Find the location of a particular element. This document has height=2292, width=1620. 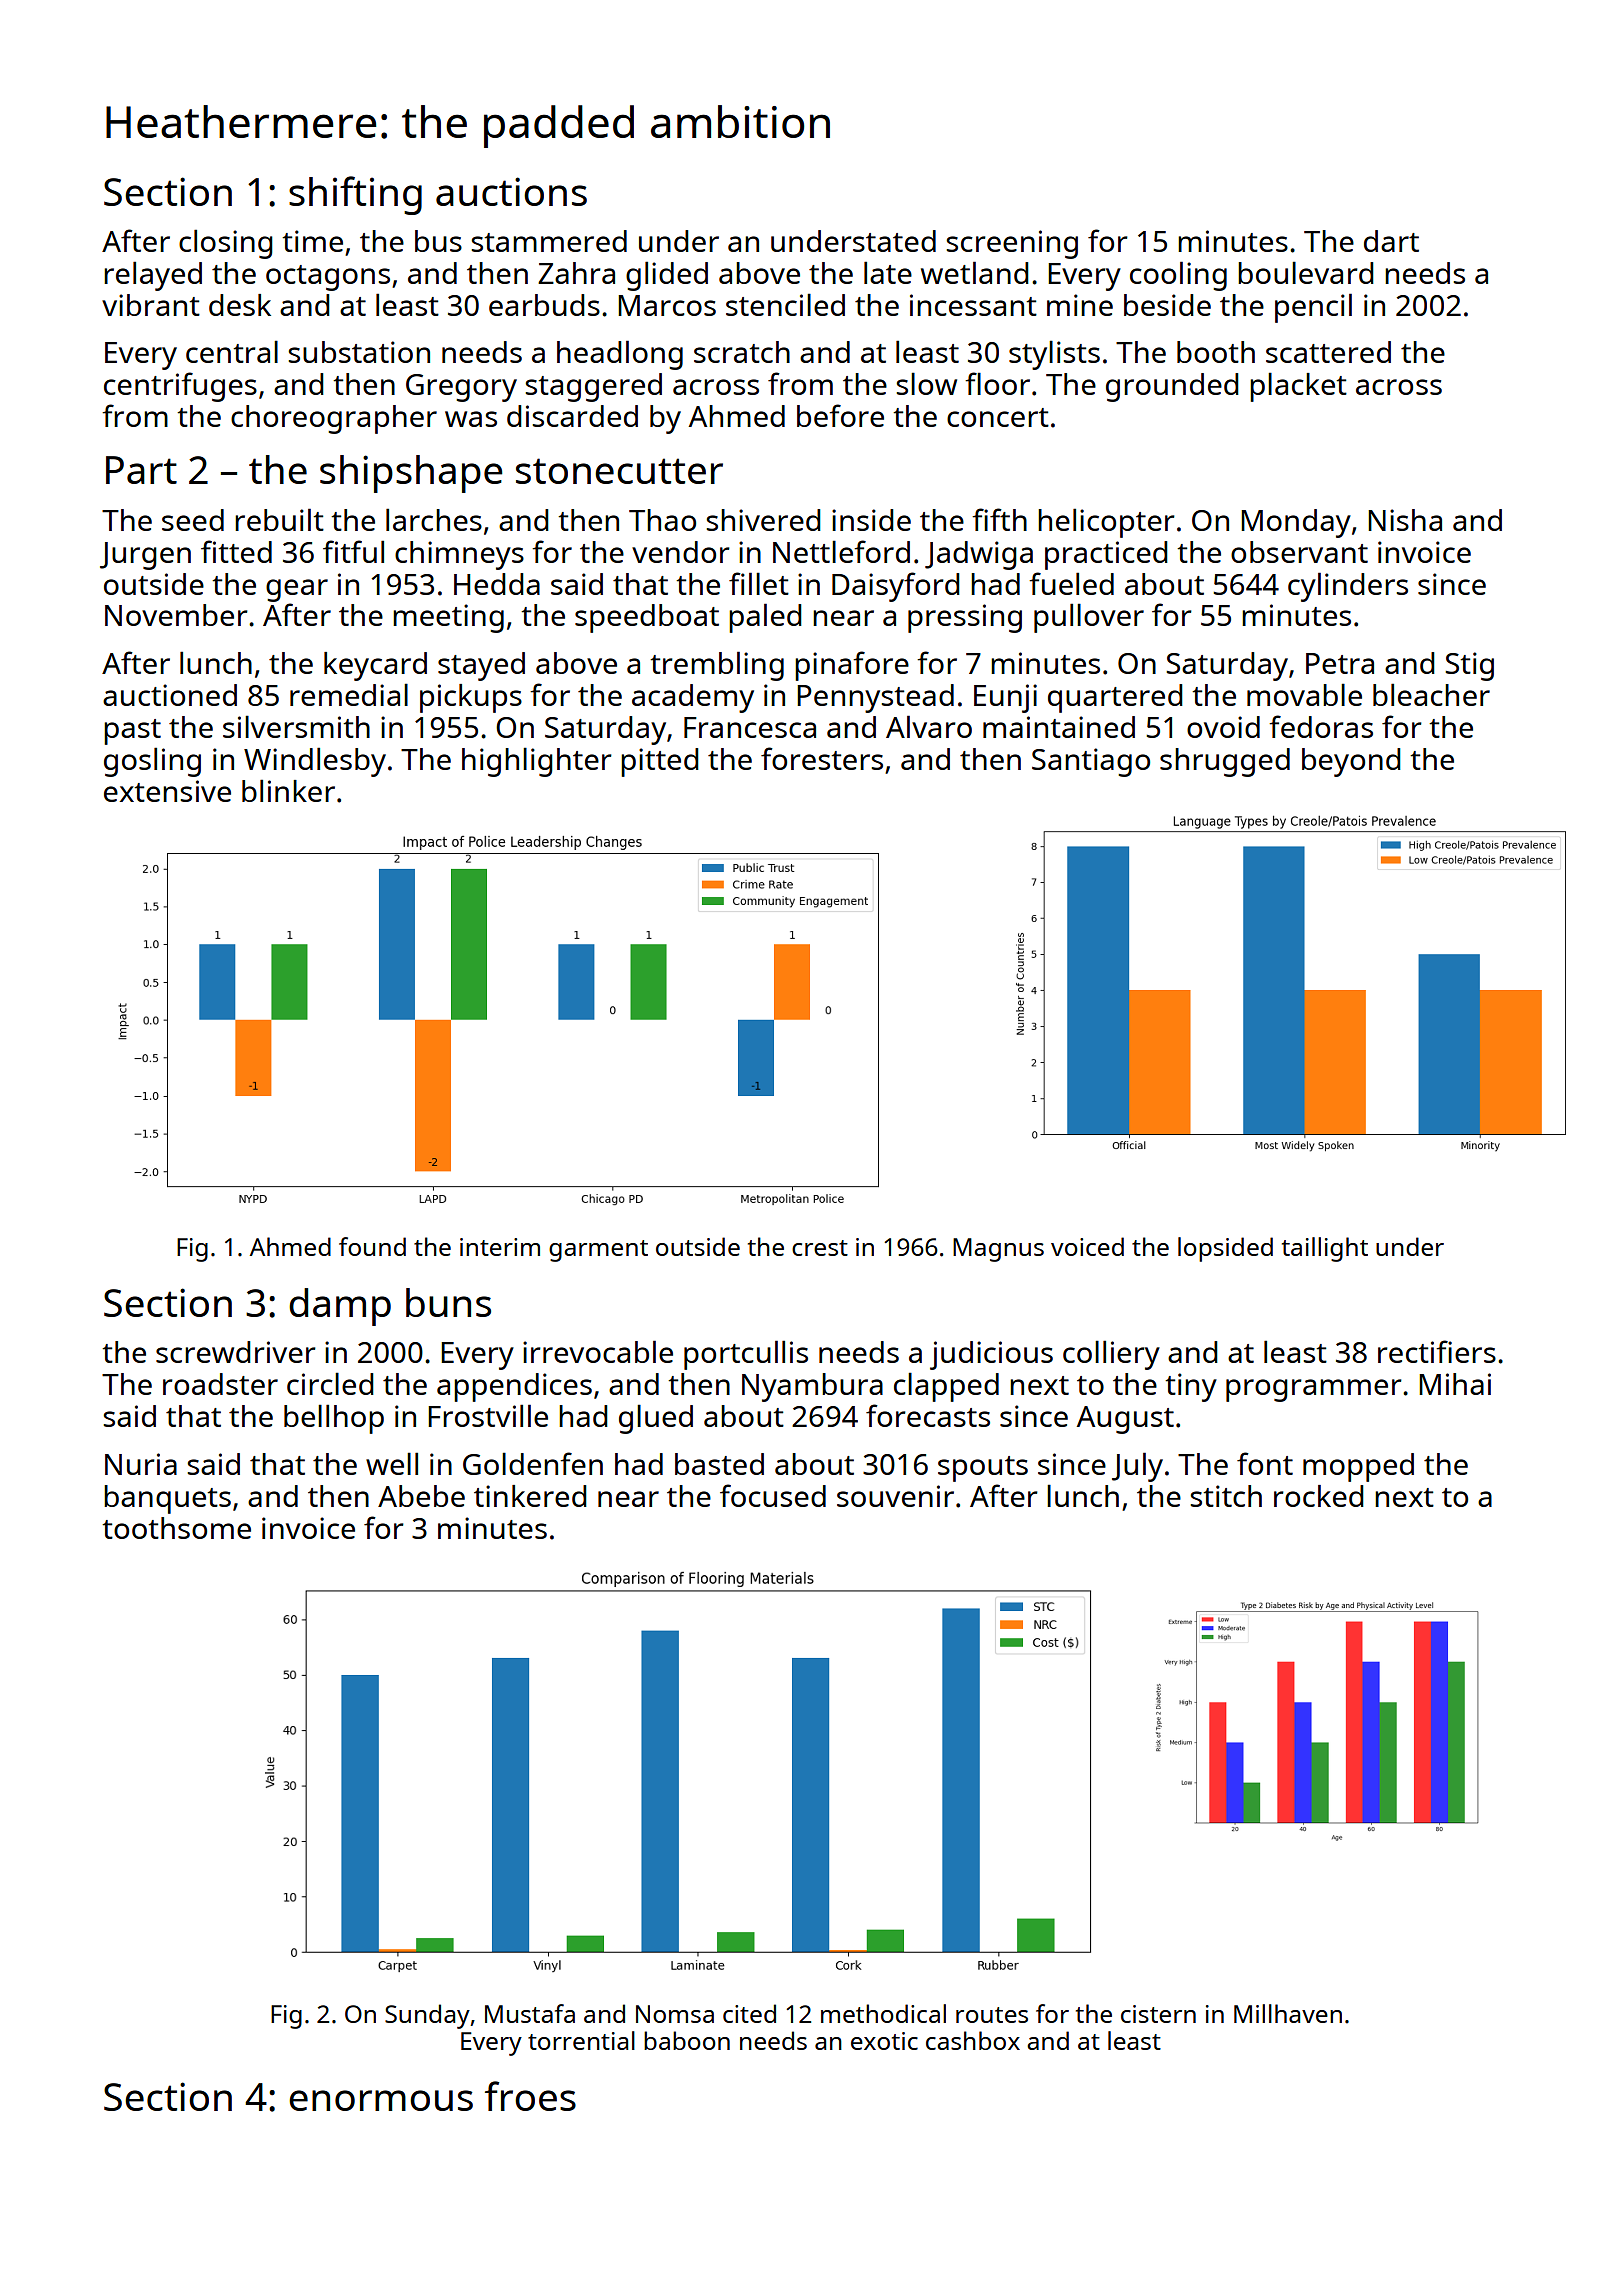

tiny is located at coordinates (1191, 1387).
